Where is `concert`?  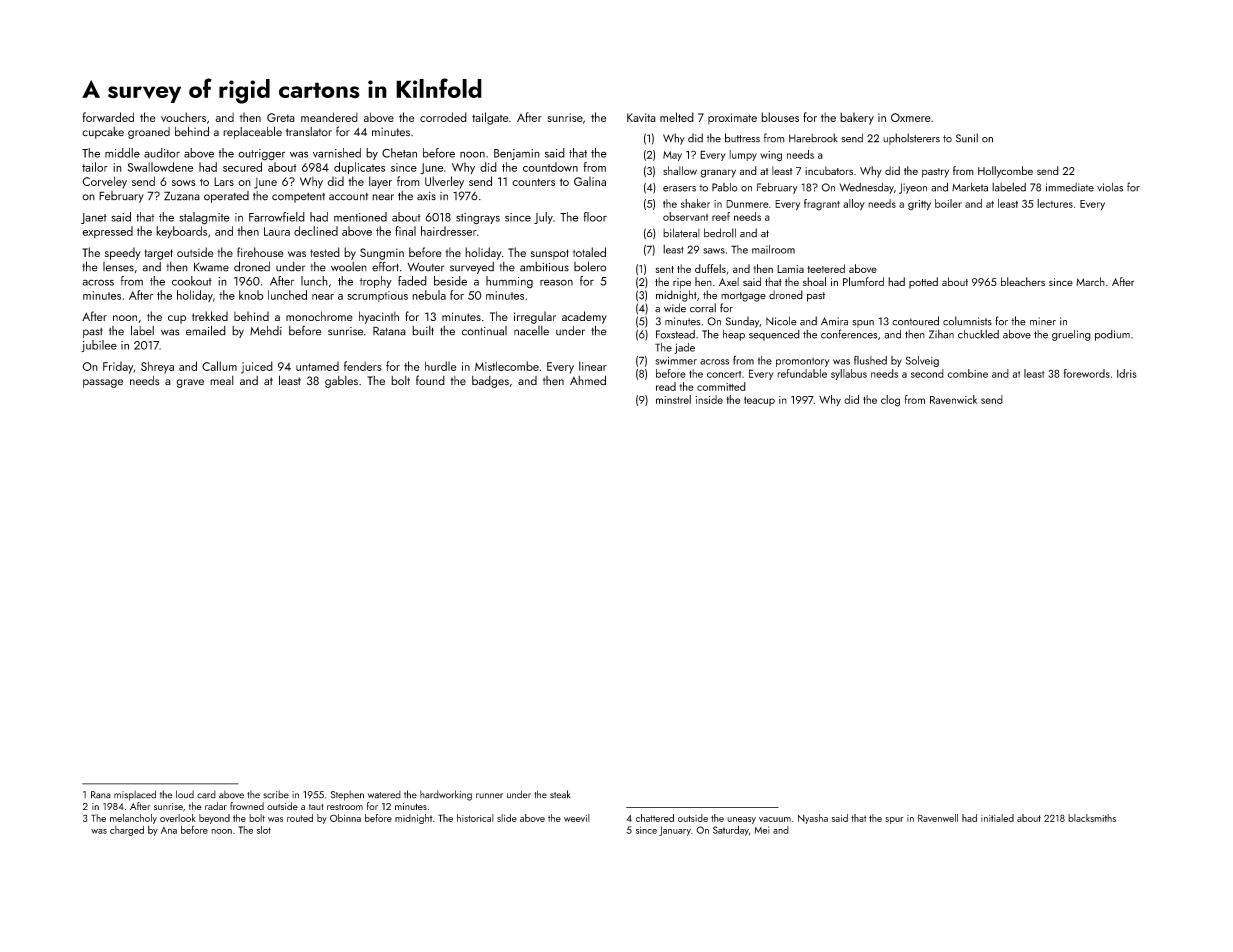 concert is located at coordinates (724, 374).
